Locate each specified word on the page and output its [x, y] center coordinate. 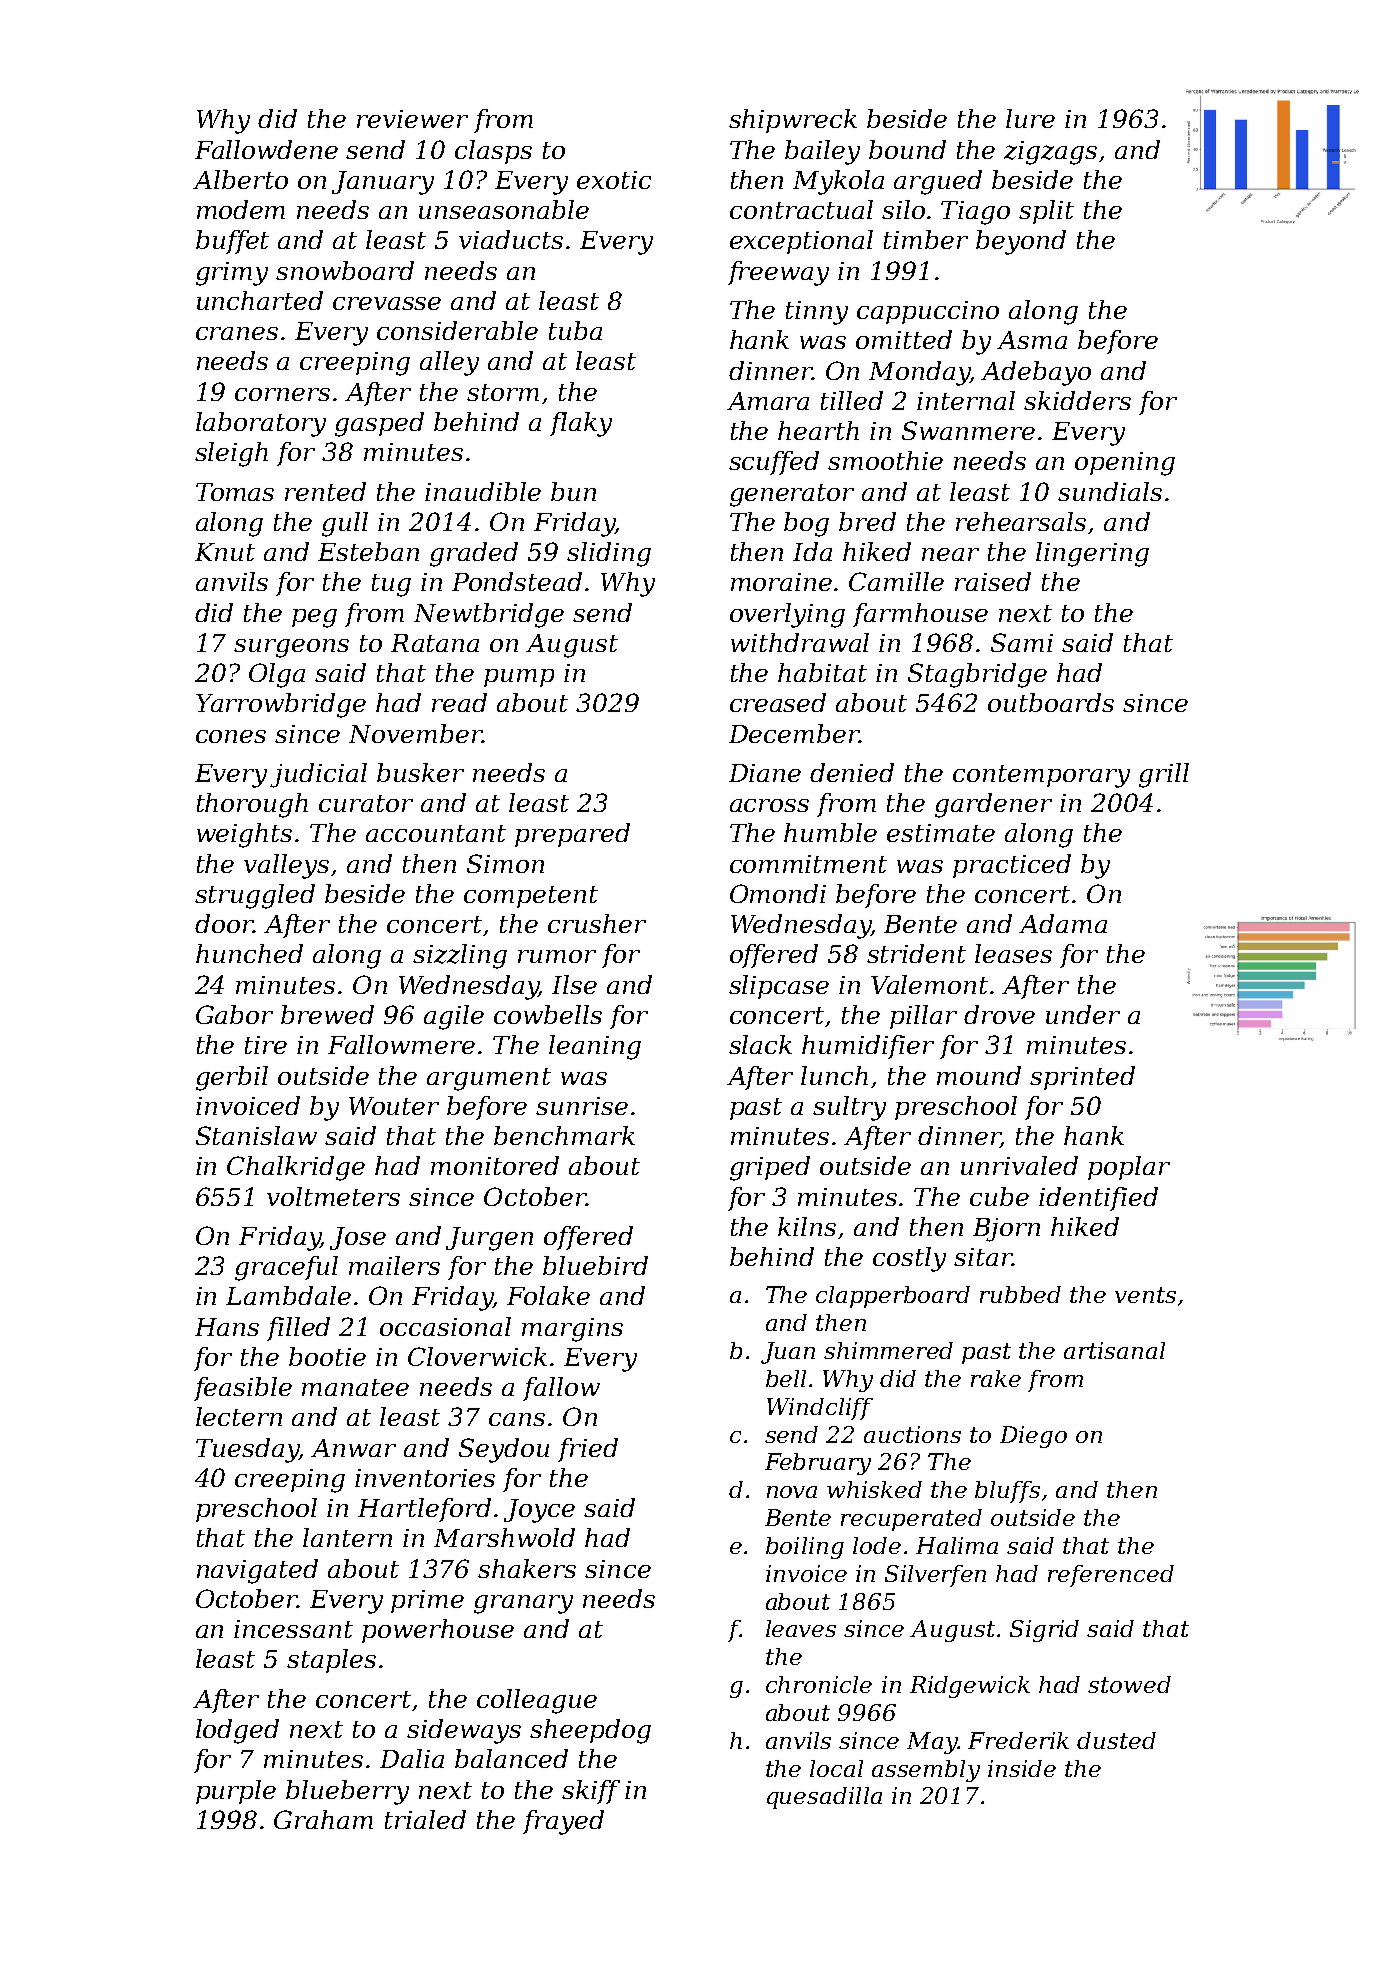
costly [909, 1259]
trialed [425, 1819]
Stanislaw [256, 1135]
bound [907, 149]
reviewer [412, 119]
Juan [788, 1353]
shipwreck [793, 121]
